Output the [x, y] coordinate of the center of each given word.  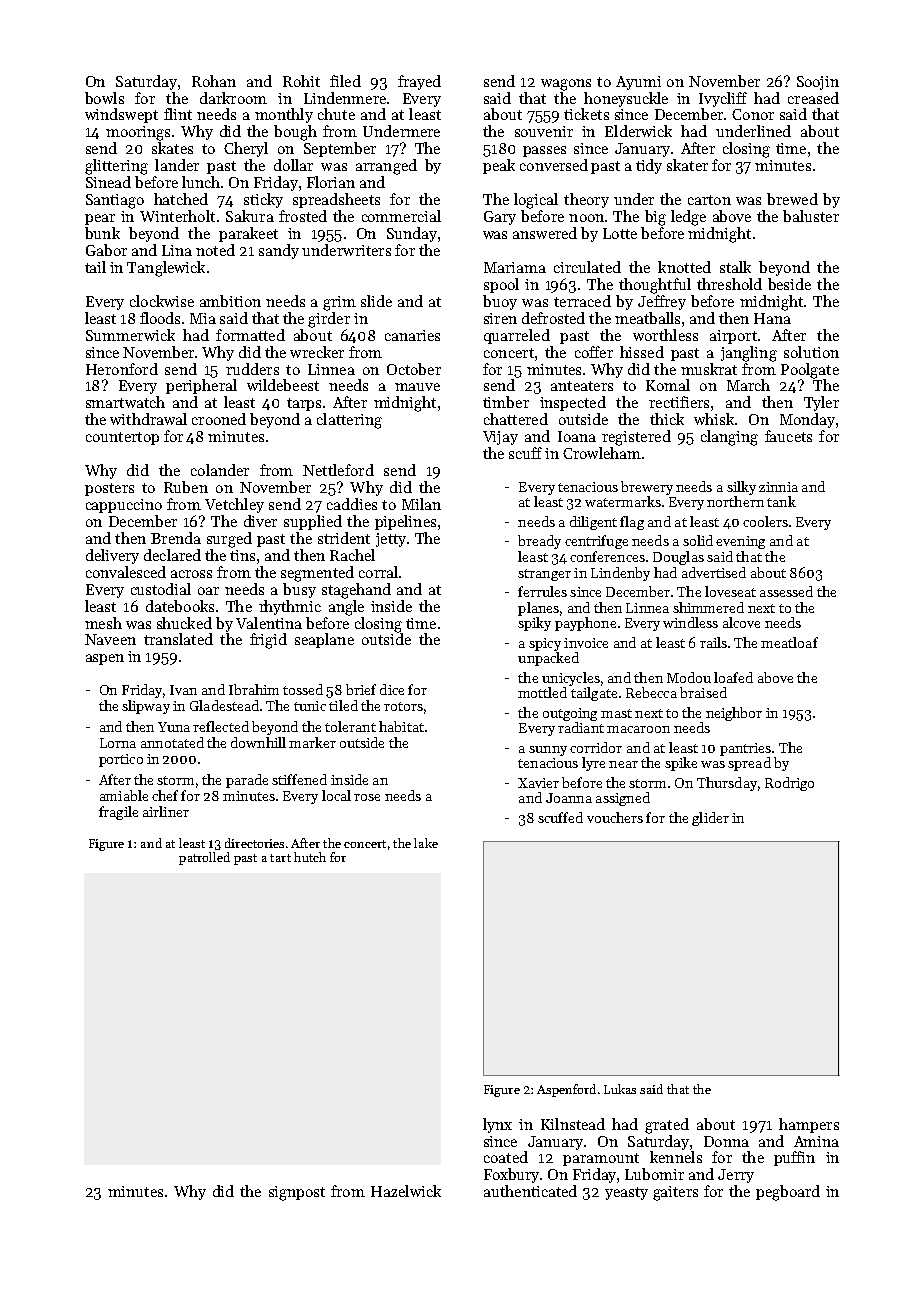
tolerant [350, 726]
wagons [566, 85]
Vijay [500, 438]
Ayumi [638, 83]
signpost [297, 1193]
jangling [749, 354]
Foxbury [512, 1175]
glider [710, 819]
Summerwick [130, 335]
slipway [146, 707]
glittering [116, 167]
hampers [809, 1125]
